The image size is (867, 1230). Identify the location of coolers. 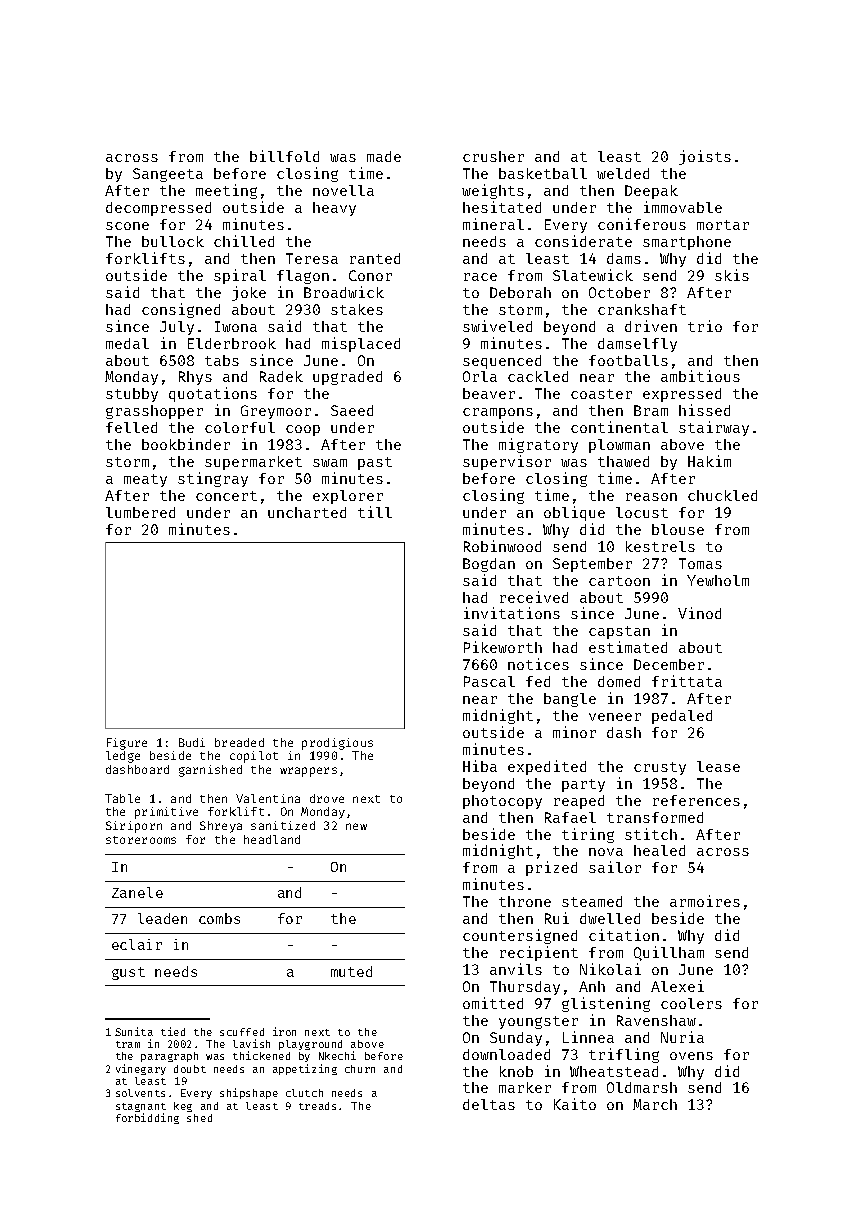
(691, 1003).
